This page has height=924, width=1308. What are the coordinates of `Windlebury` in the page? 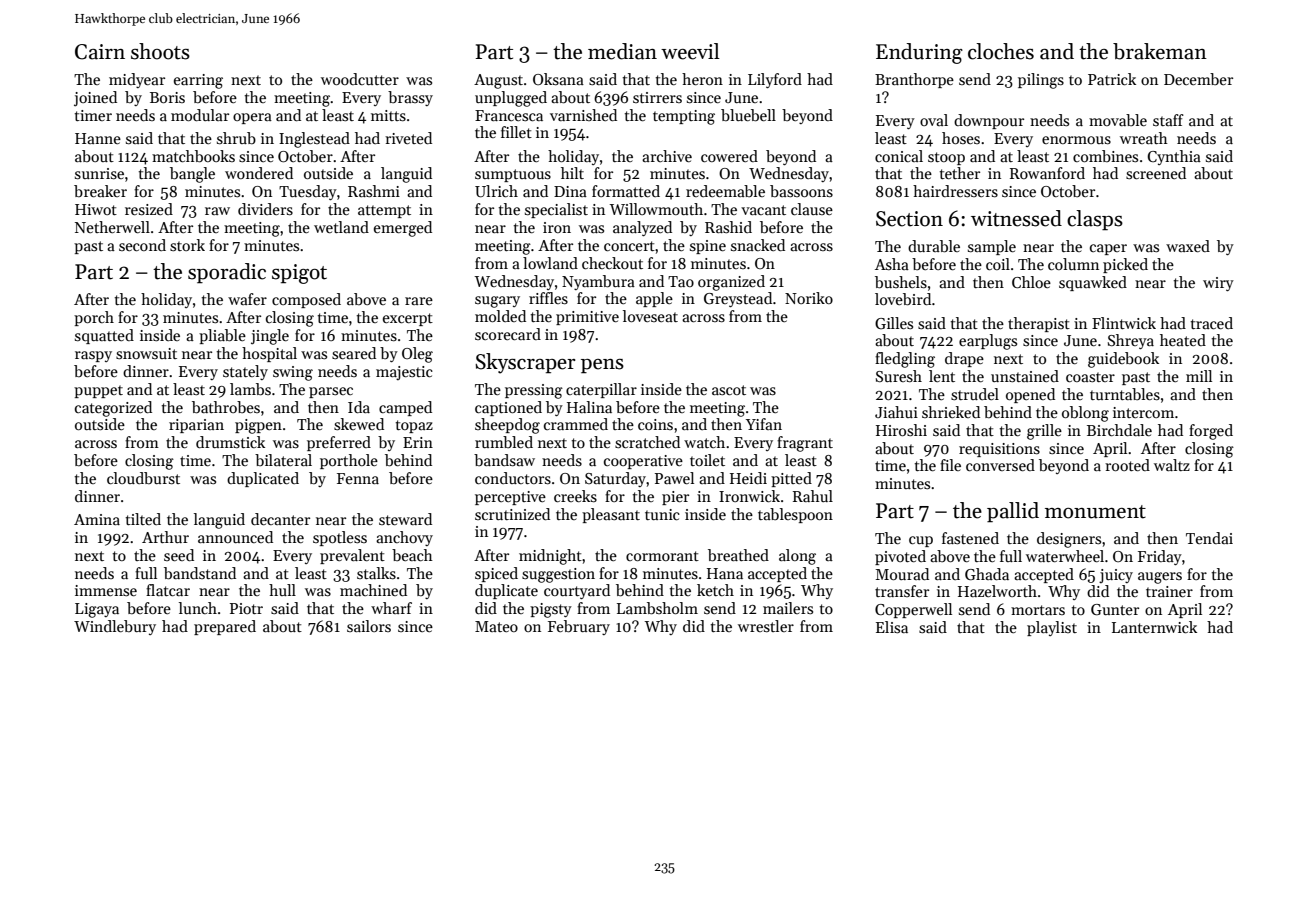 It's located at (115, 627).
